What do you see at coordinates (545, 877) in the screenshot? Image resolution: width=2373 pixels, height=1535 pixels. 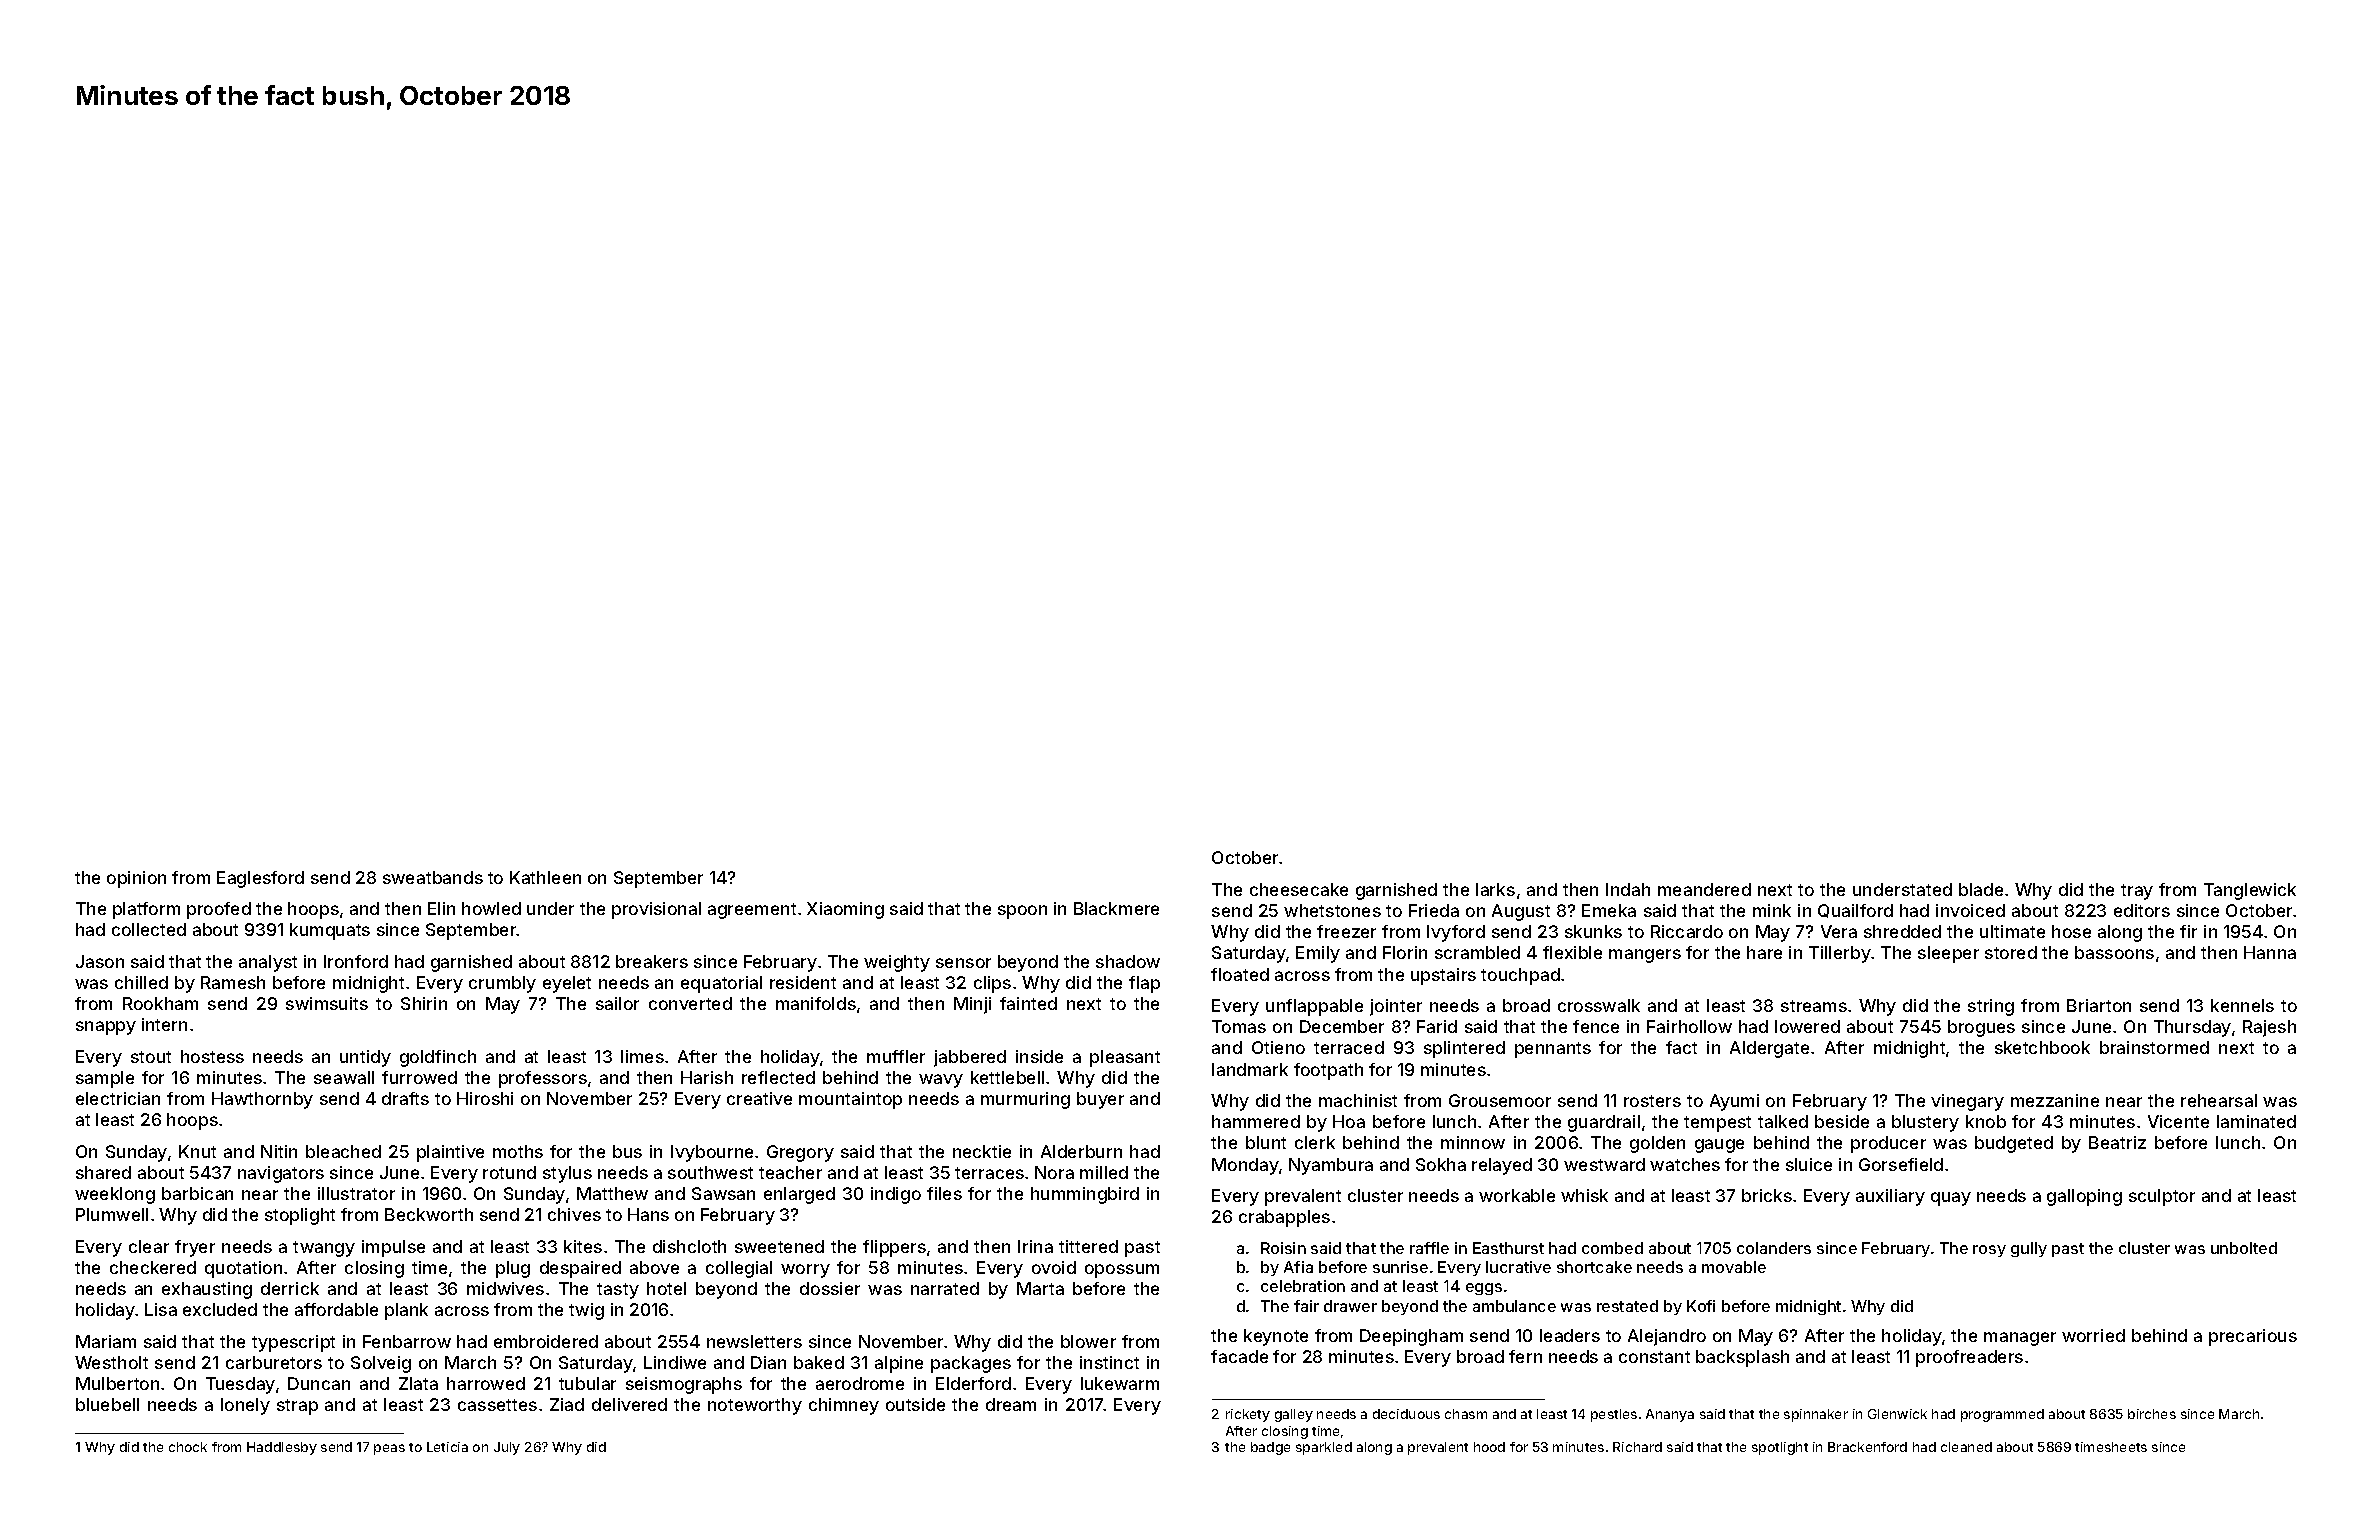 I see `Kathleen` at bounding box center [545, 877].
